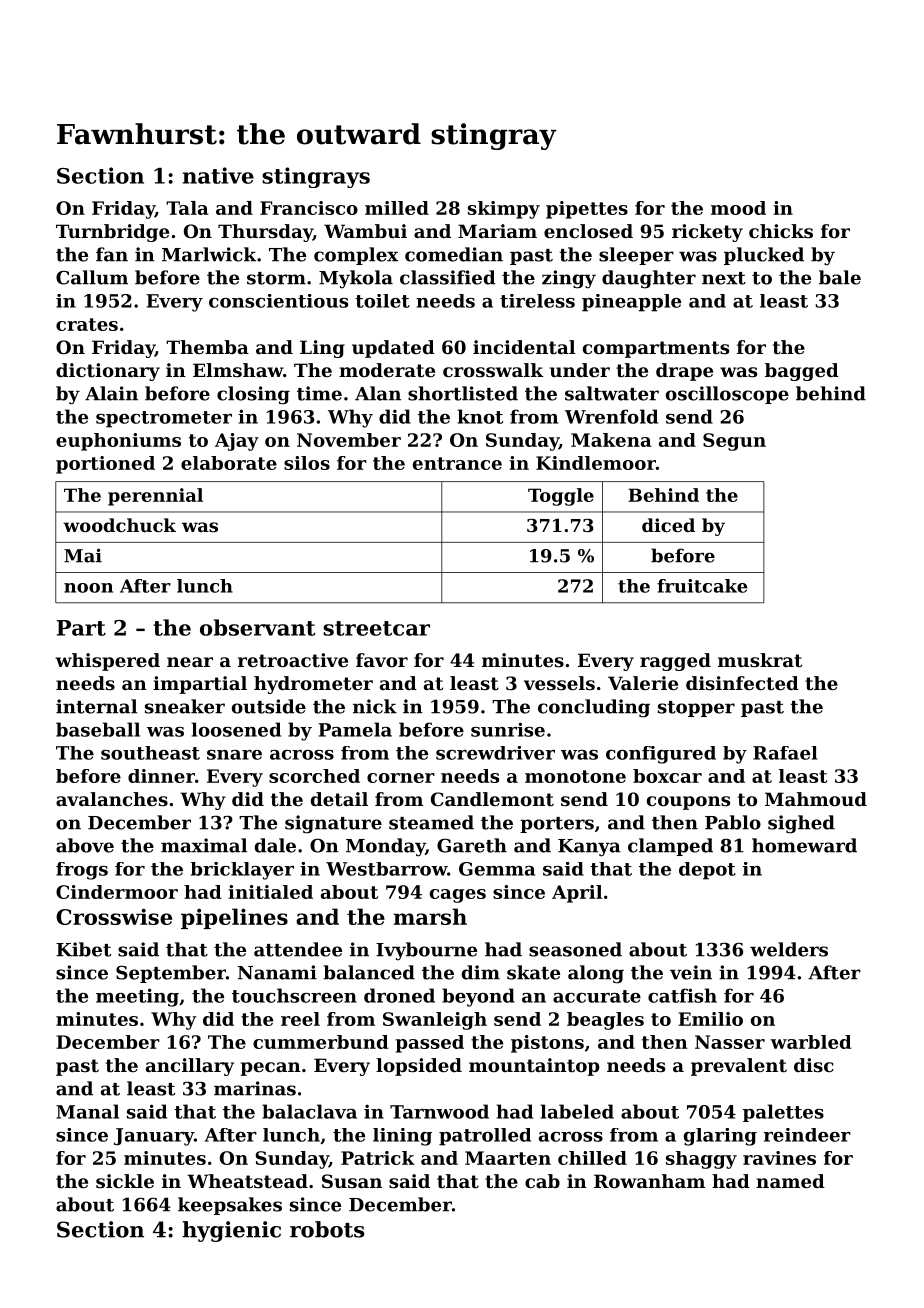 This screenshot has width=924, height=1308. What do you see at coordinates (542, 1181) in the screenshot?
I see `cab` at bounding box center [542, 1181].
